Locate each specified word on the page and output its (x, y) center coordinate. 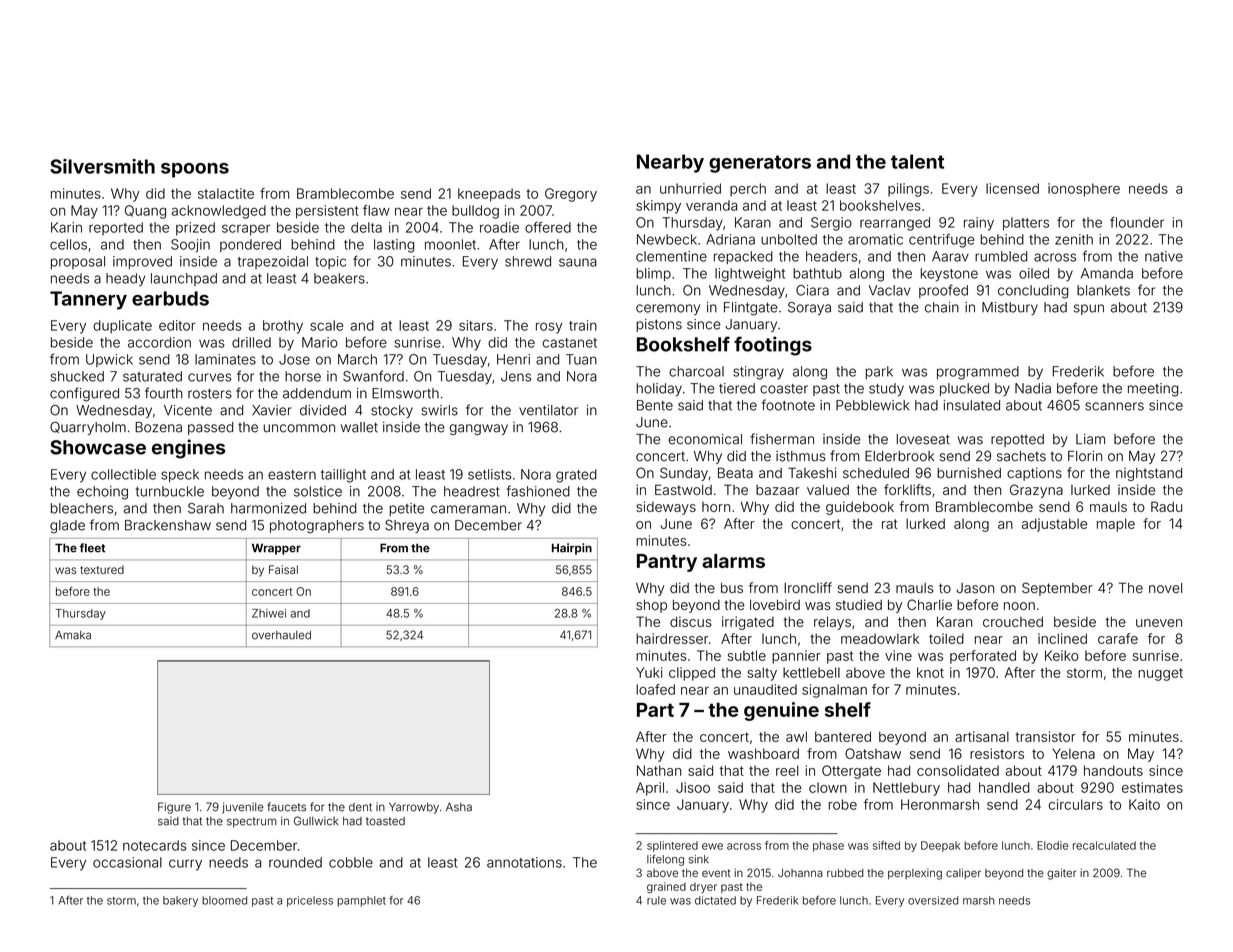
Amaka (73, 635)
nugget (1160, 674)
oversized (933, 900)
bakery (180, 901)
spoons (195, 170)
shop (651, 606)
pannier (796, 657)
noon (1019, 606)
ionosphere (1084, 190)
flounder (1137, 222)
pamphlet (361, 901)
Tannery (88, 300)
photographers (317, 527)
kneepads (489, 195)
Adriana (730, 239)
